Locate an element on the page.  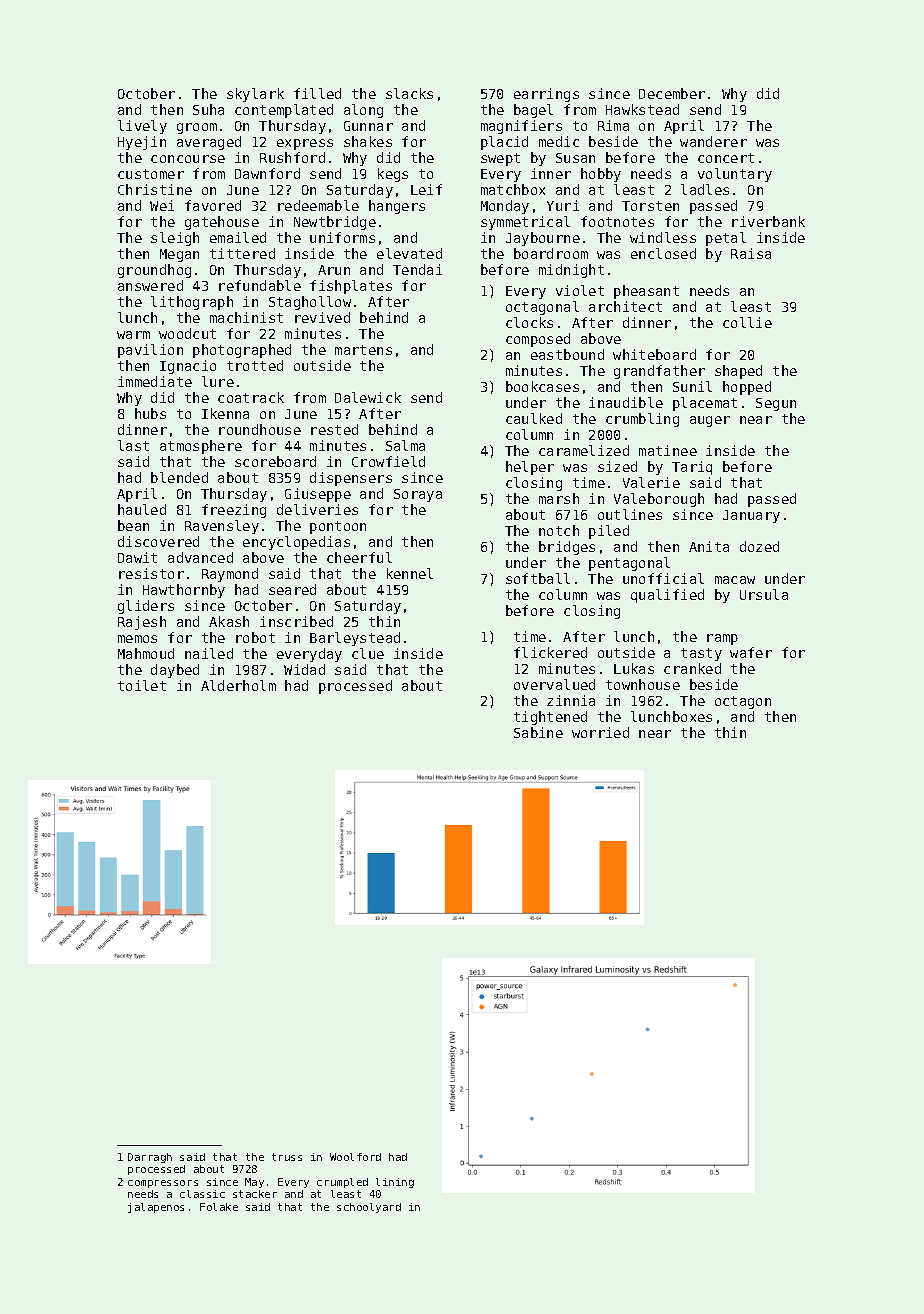
worried is located at coordinates (600, 732).
